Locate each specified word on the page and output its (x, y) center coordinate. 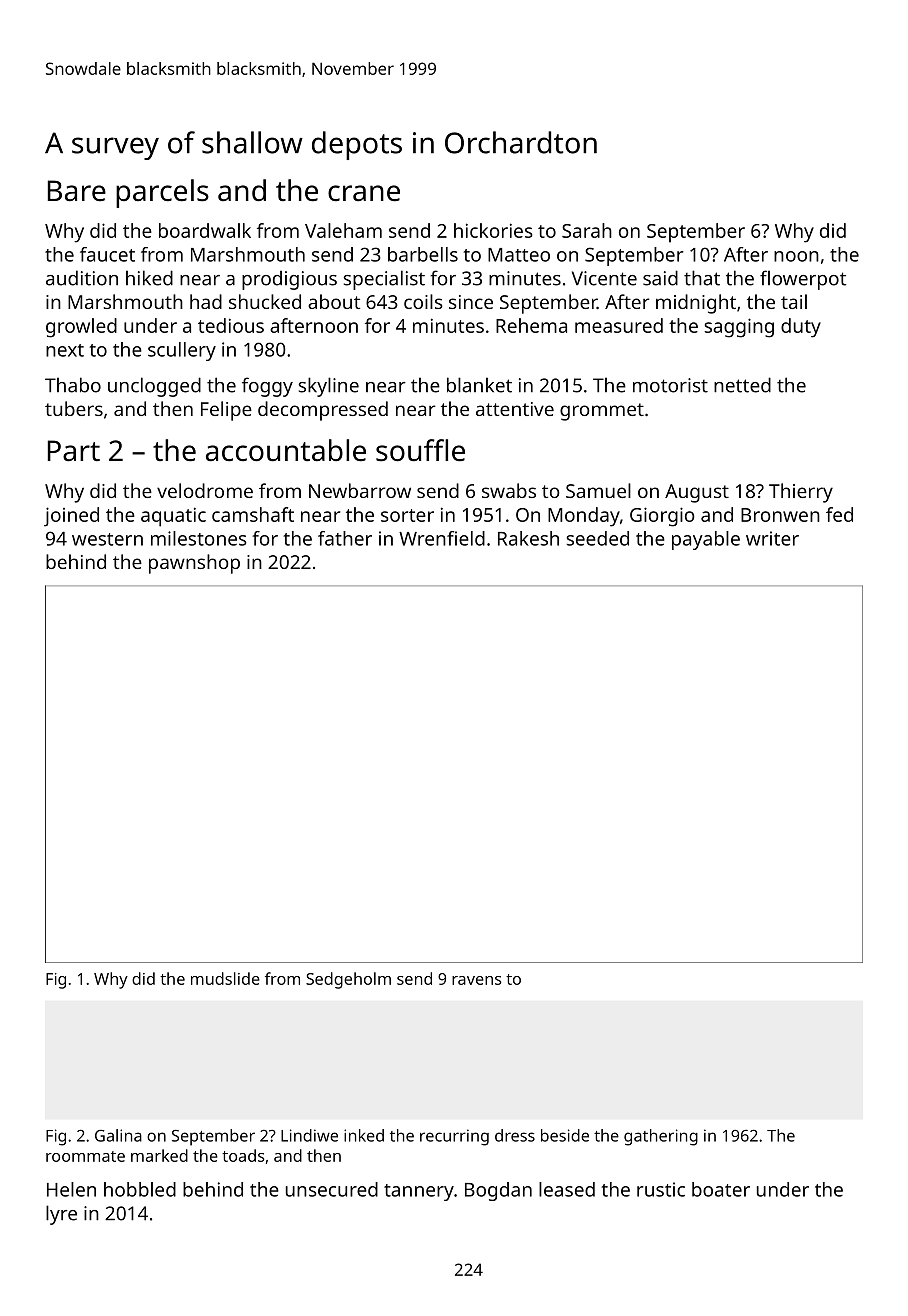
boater (721, 1189)
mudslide (225, 978)
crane (364, 193)
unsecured (332, 1189)
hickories (493, 230)
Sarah (587, 230)
